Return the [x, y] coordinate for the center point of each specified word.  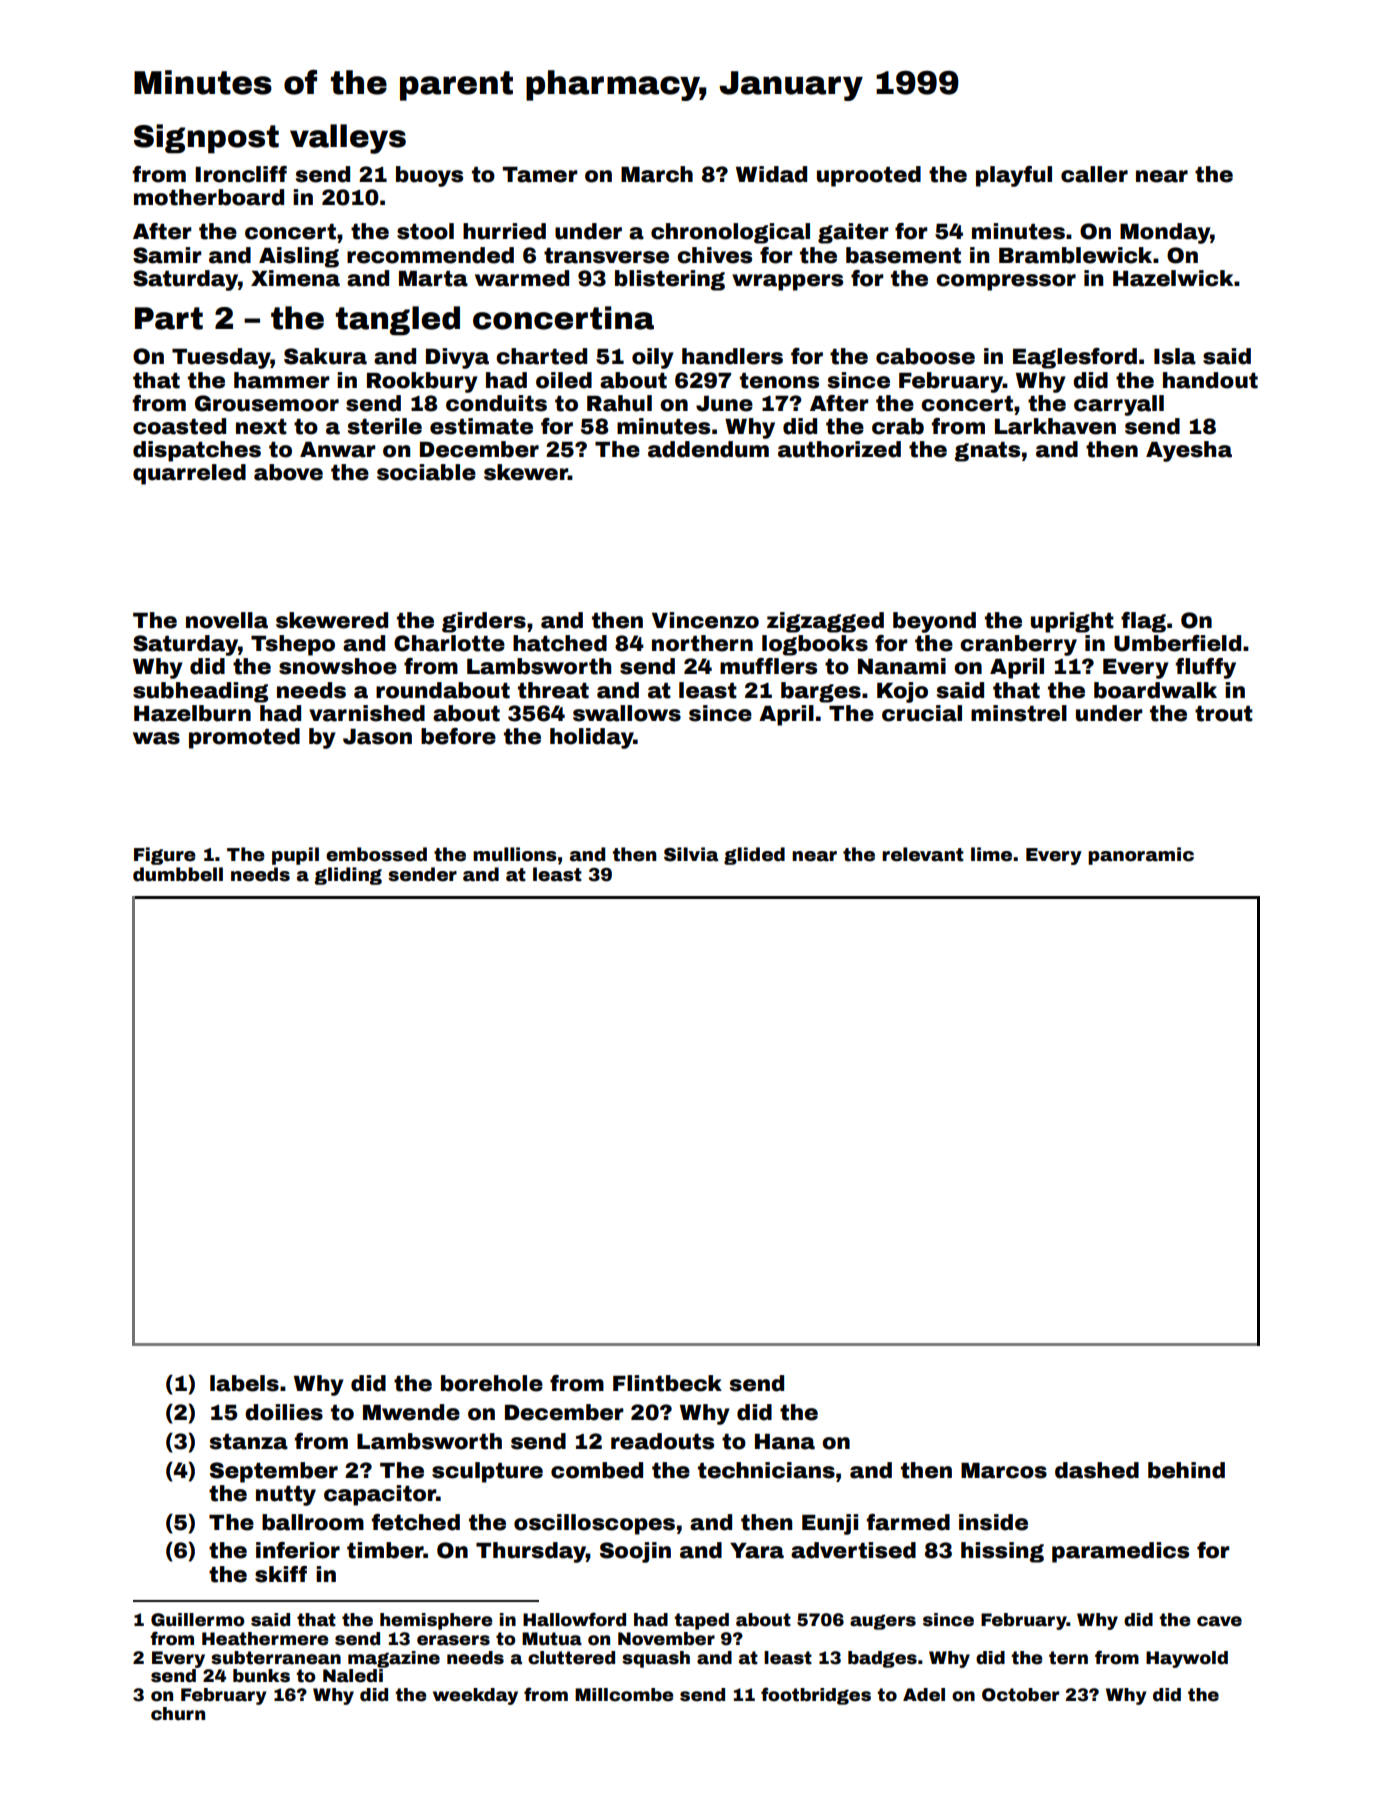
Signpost [206, 139]
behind [1186, 1470]
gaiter [853, 233]
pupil [295, 856]
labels [244, 1383]
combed [597, 1470]
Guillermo [198, 1620]
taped [701, 1621]
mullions [515, 854]
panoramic [1141, 856]
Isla [1175, 356]
